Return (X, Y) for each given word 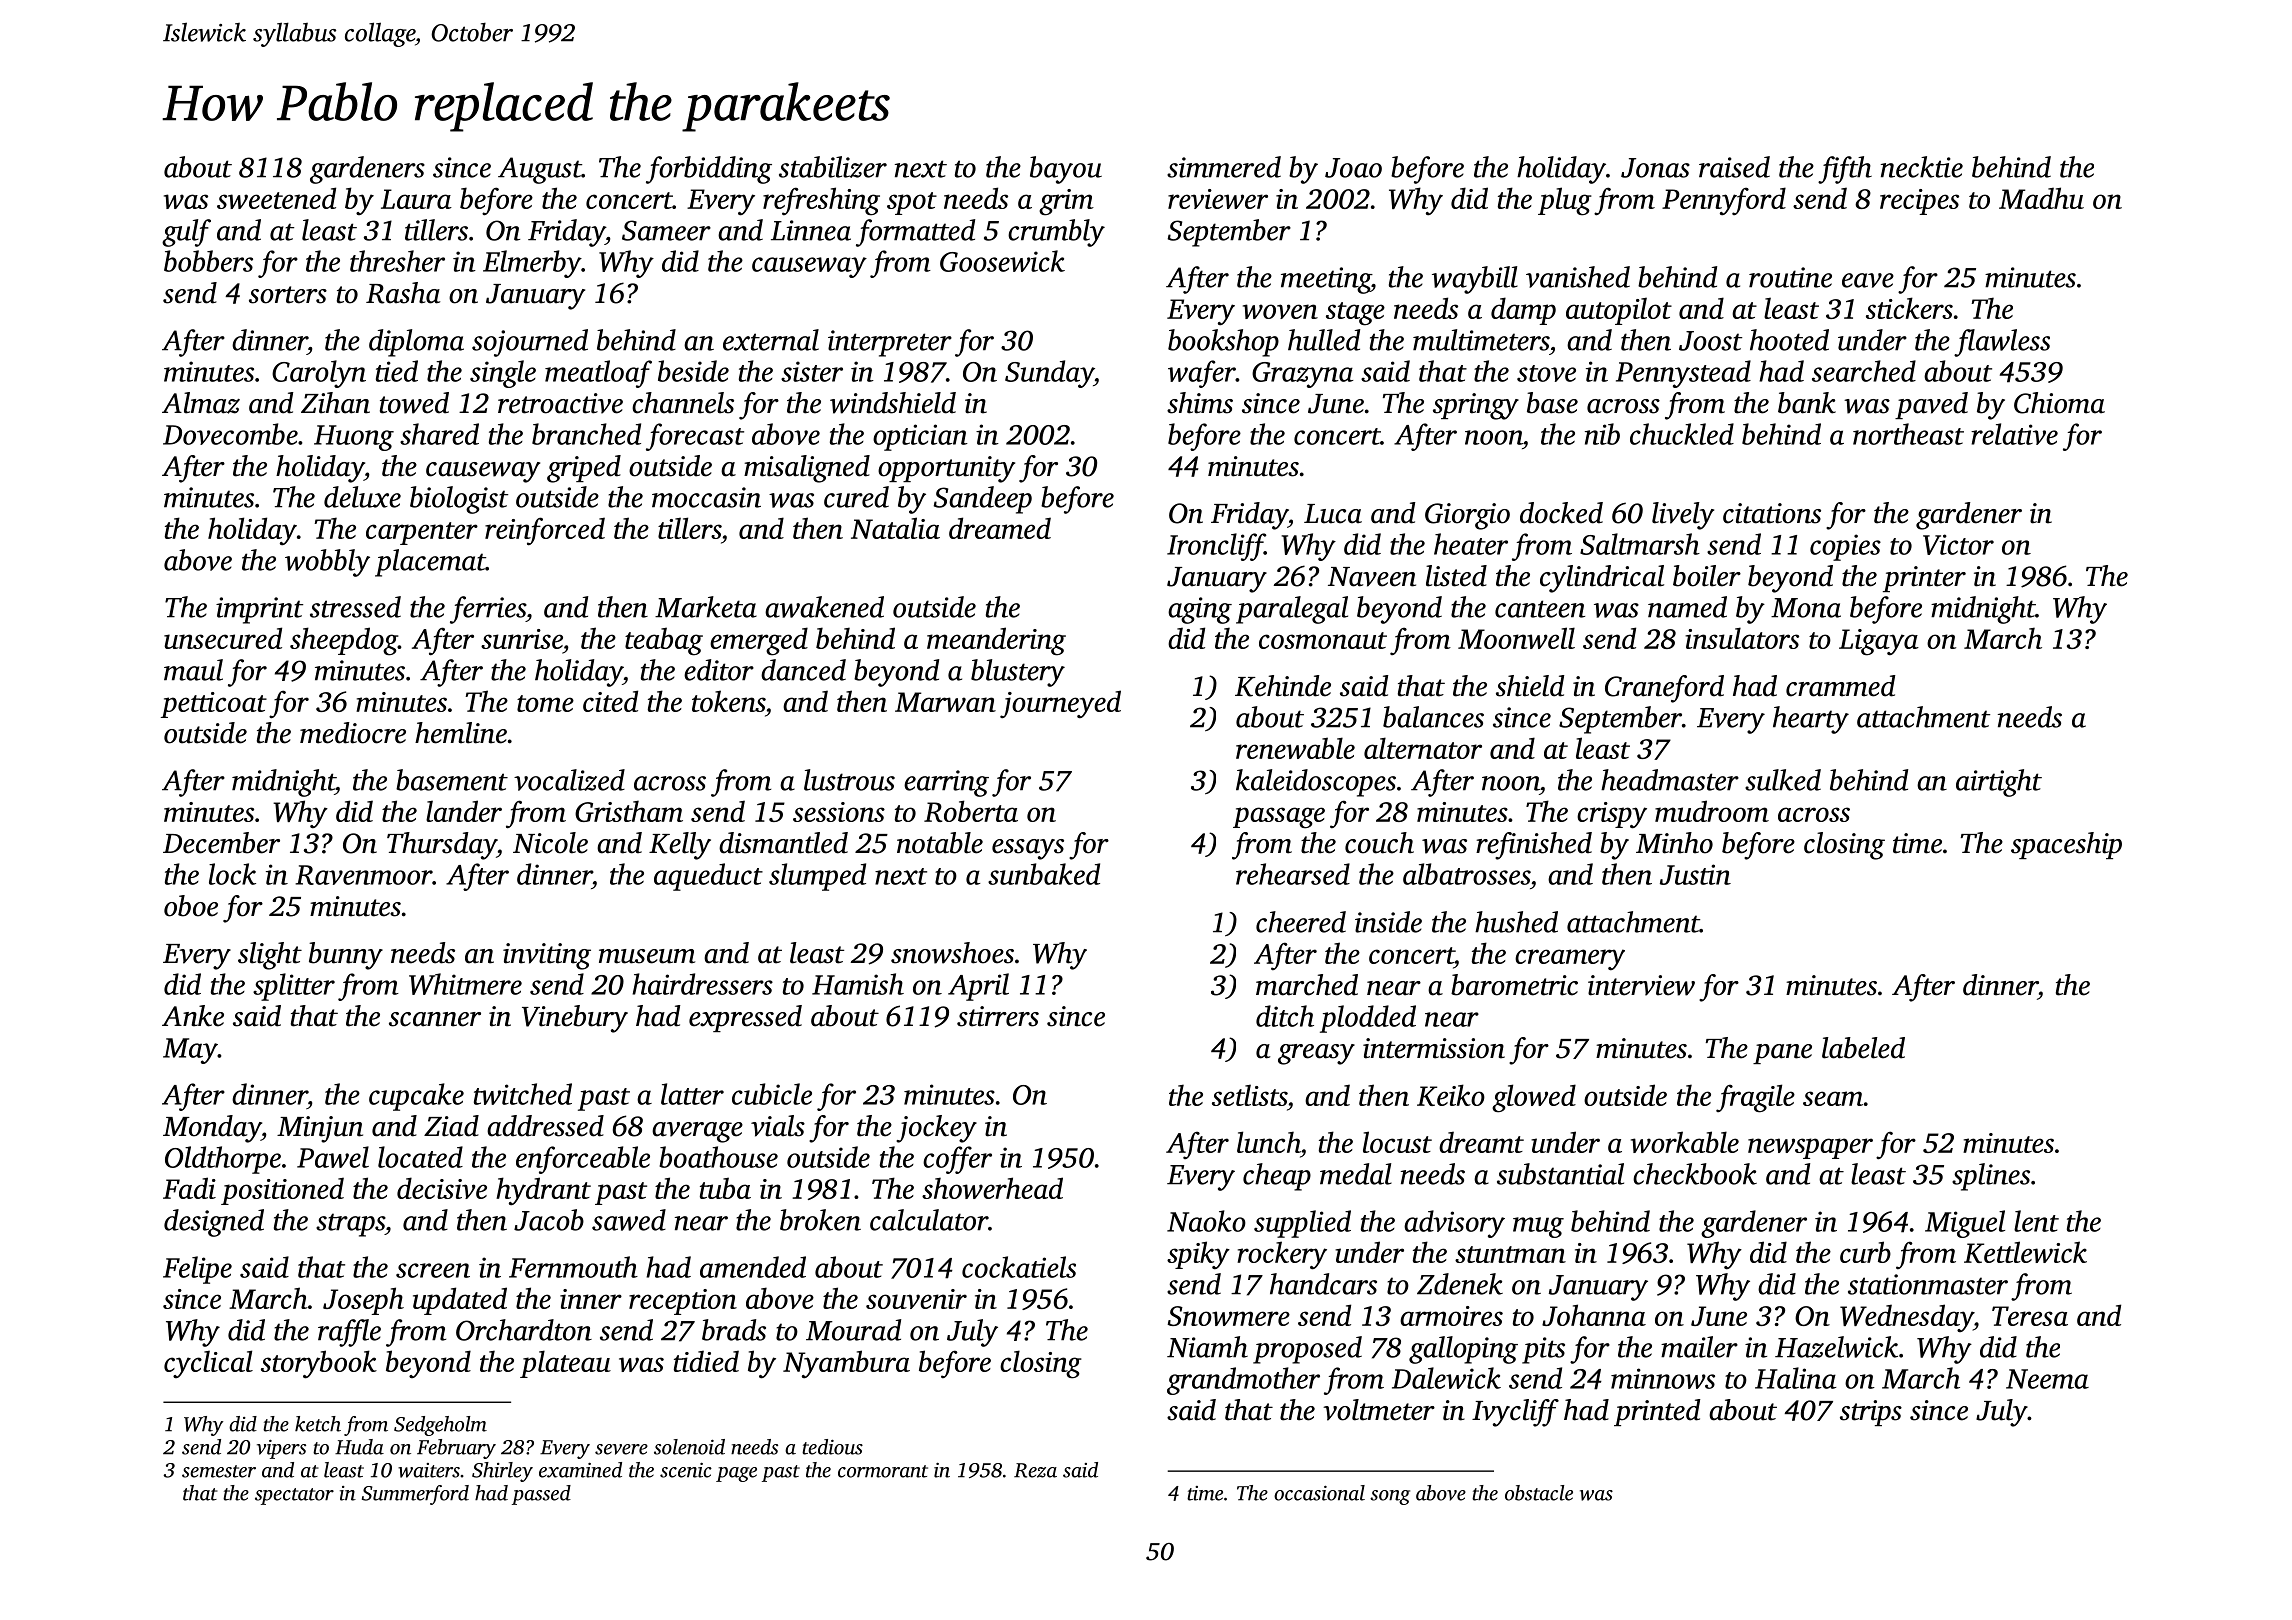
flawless (2002, 343)
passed (541, 1495)
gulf (186, 233)
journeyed (1060, 704)
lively (1683, 516)
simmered (1224, 167)
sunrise (522, 639)
